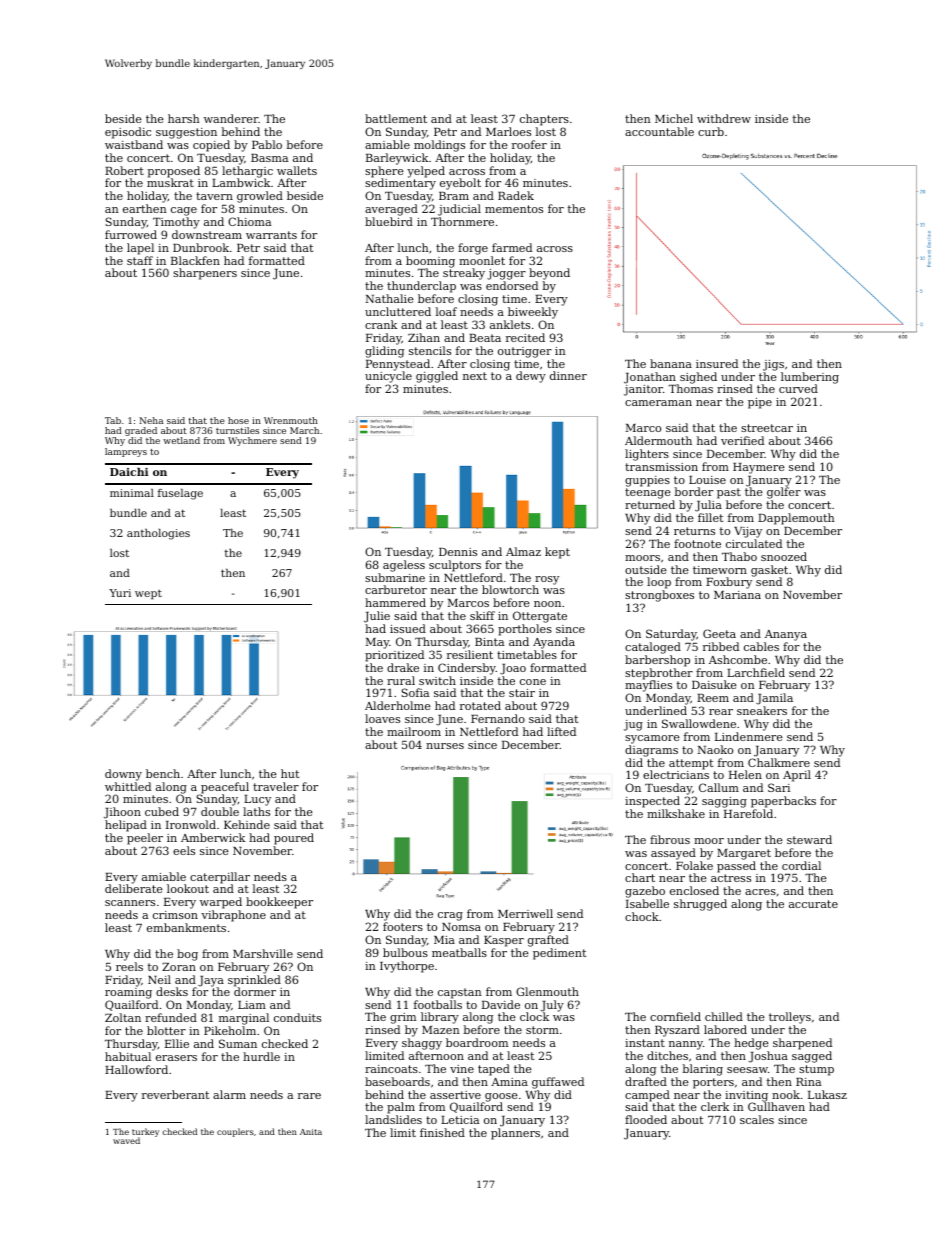 The width and height of the screenshot is (952, 1233). I want to click on Chioma, so click(249, 221).
